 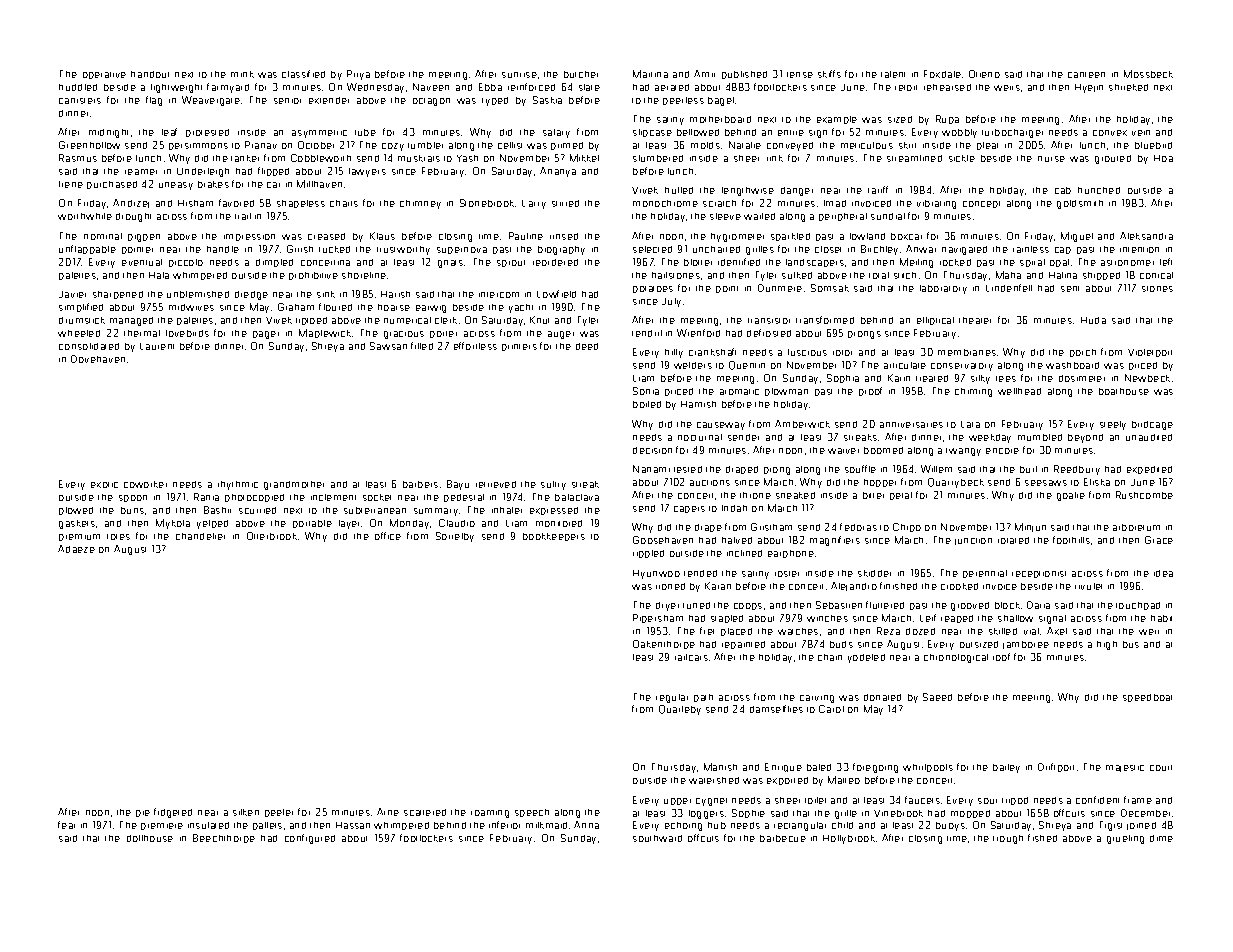 What do you see at coordinates (783, 838) in the image?
I see `barbecue` at bounding box center [783, 838].
